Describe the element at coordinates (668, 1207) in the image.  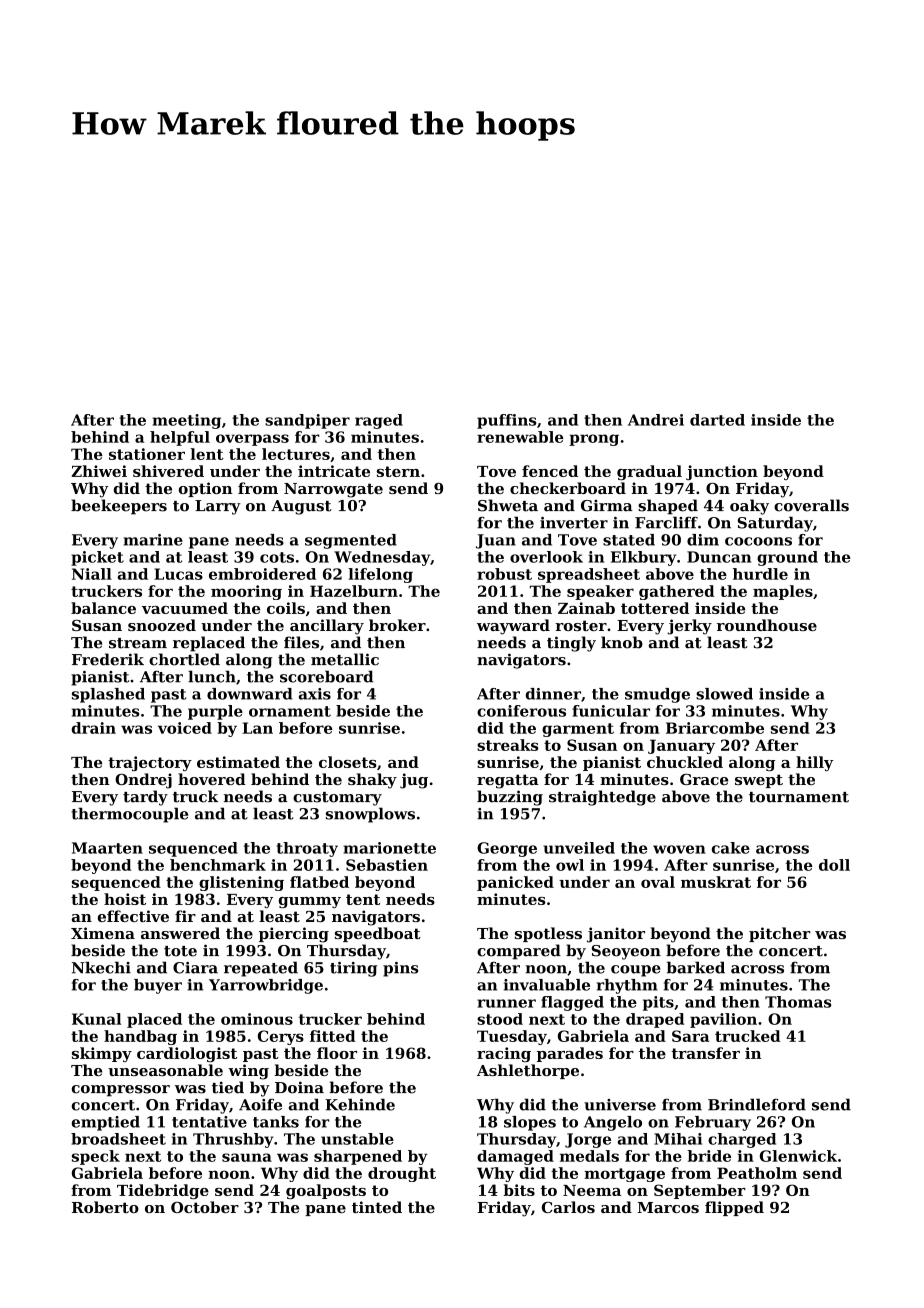
I see `Marcos` at that location.
